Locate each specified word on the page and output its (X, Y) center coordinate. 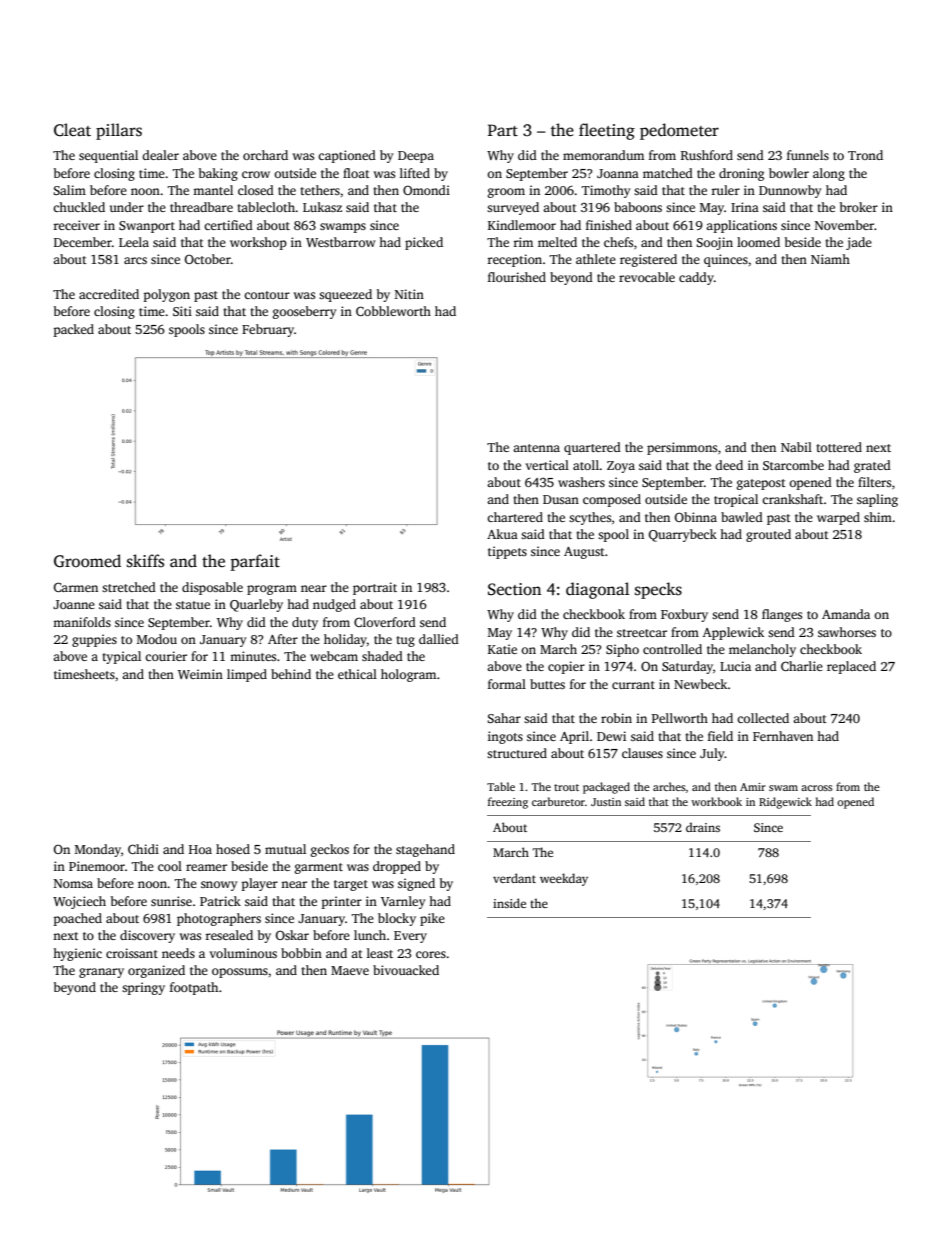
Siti (182, 311)
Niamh (830, 259)
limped (247, 675)
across (817, 788)
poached (78, 919)
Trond (865, 155)
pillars (119, 131)
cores (431, 954)
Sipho (622, 650)
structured (517, 753)
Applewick (733, 633)
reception (514, 260)
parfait (255, 562)
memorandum (603, 155)
